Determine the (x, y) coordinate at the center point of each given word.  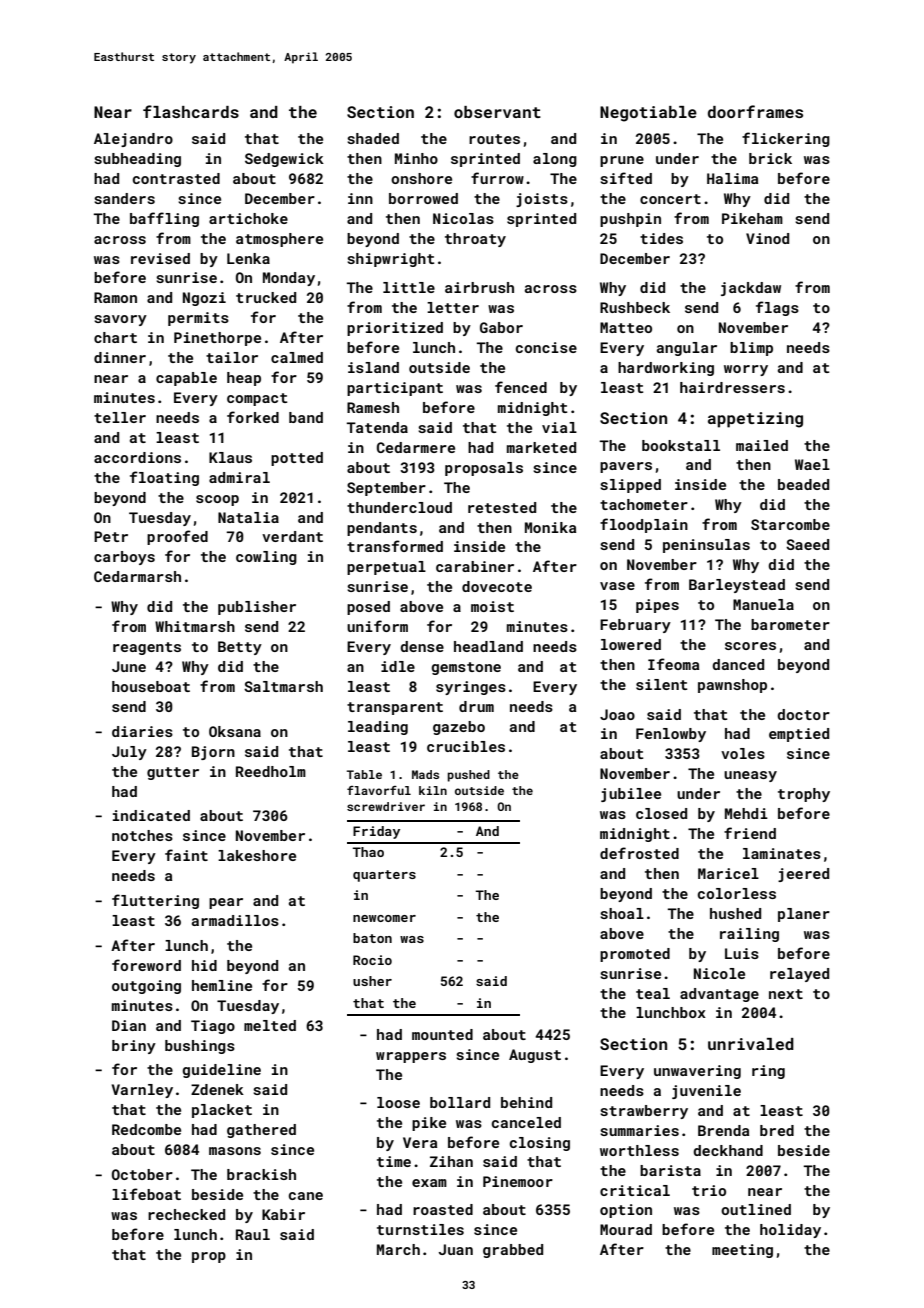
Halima (732, 178)
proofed (177, 537)
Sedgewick (284, 160)
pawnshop (732, 686)
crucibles (466, 746)
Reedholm (271, 771)
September (386, 489)
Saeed (807, 544)
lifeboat (146, 1194)
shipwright (390, 260)
